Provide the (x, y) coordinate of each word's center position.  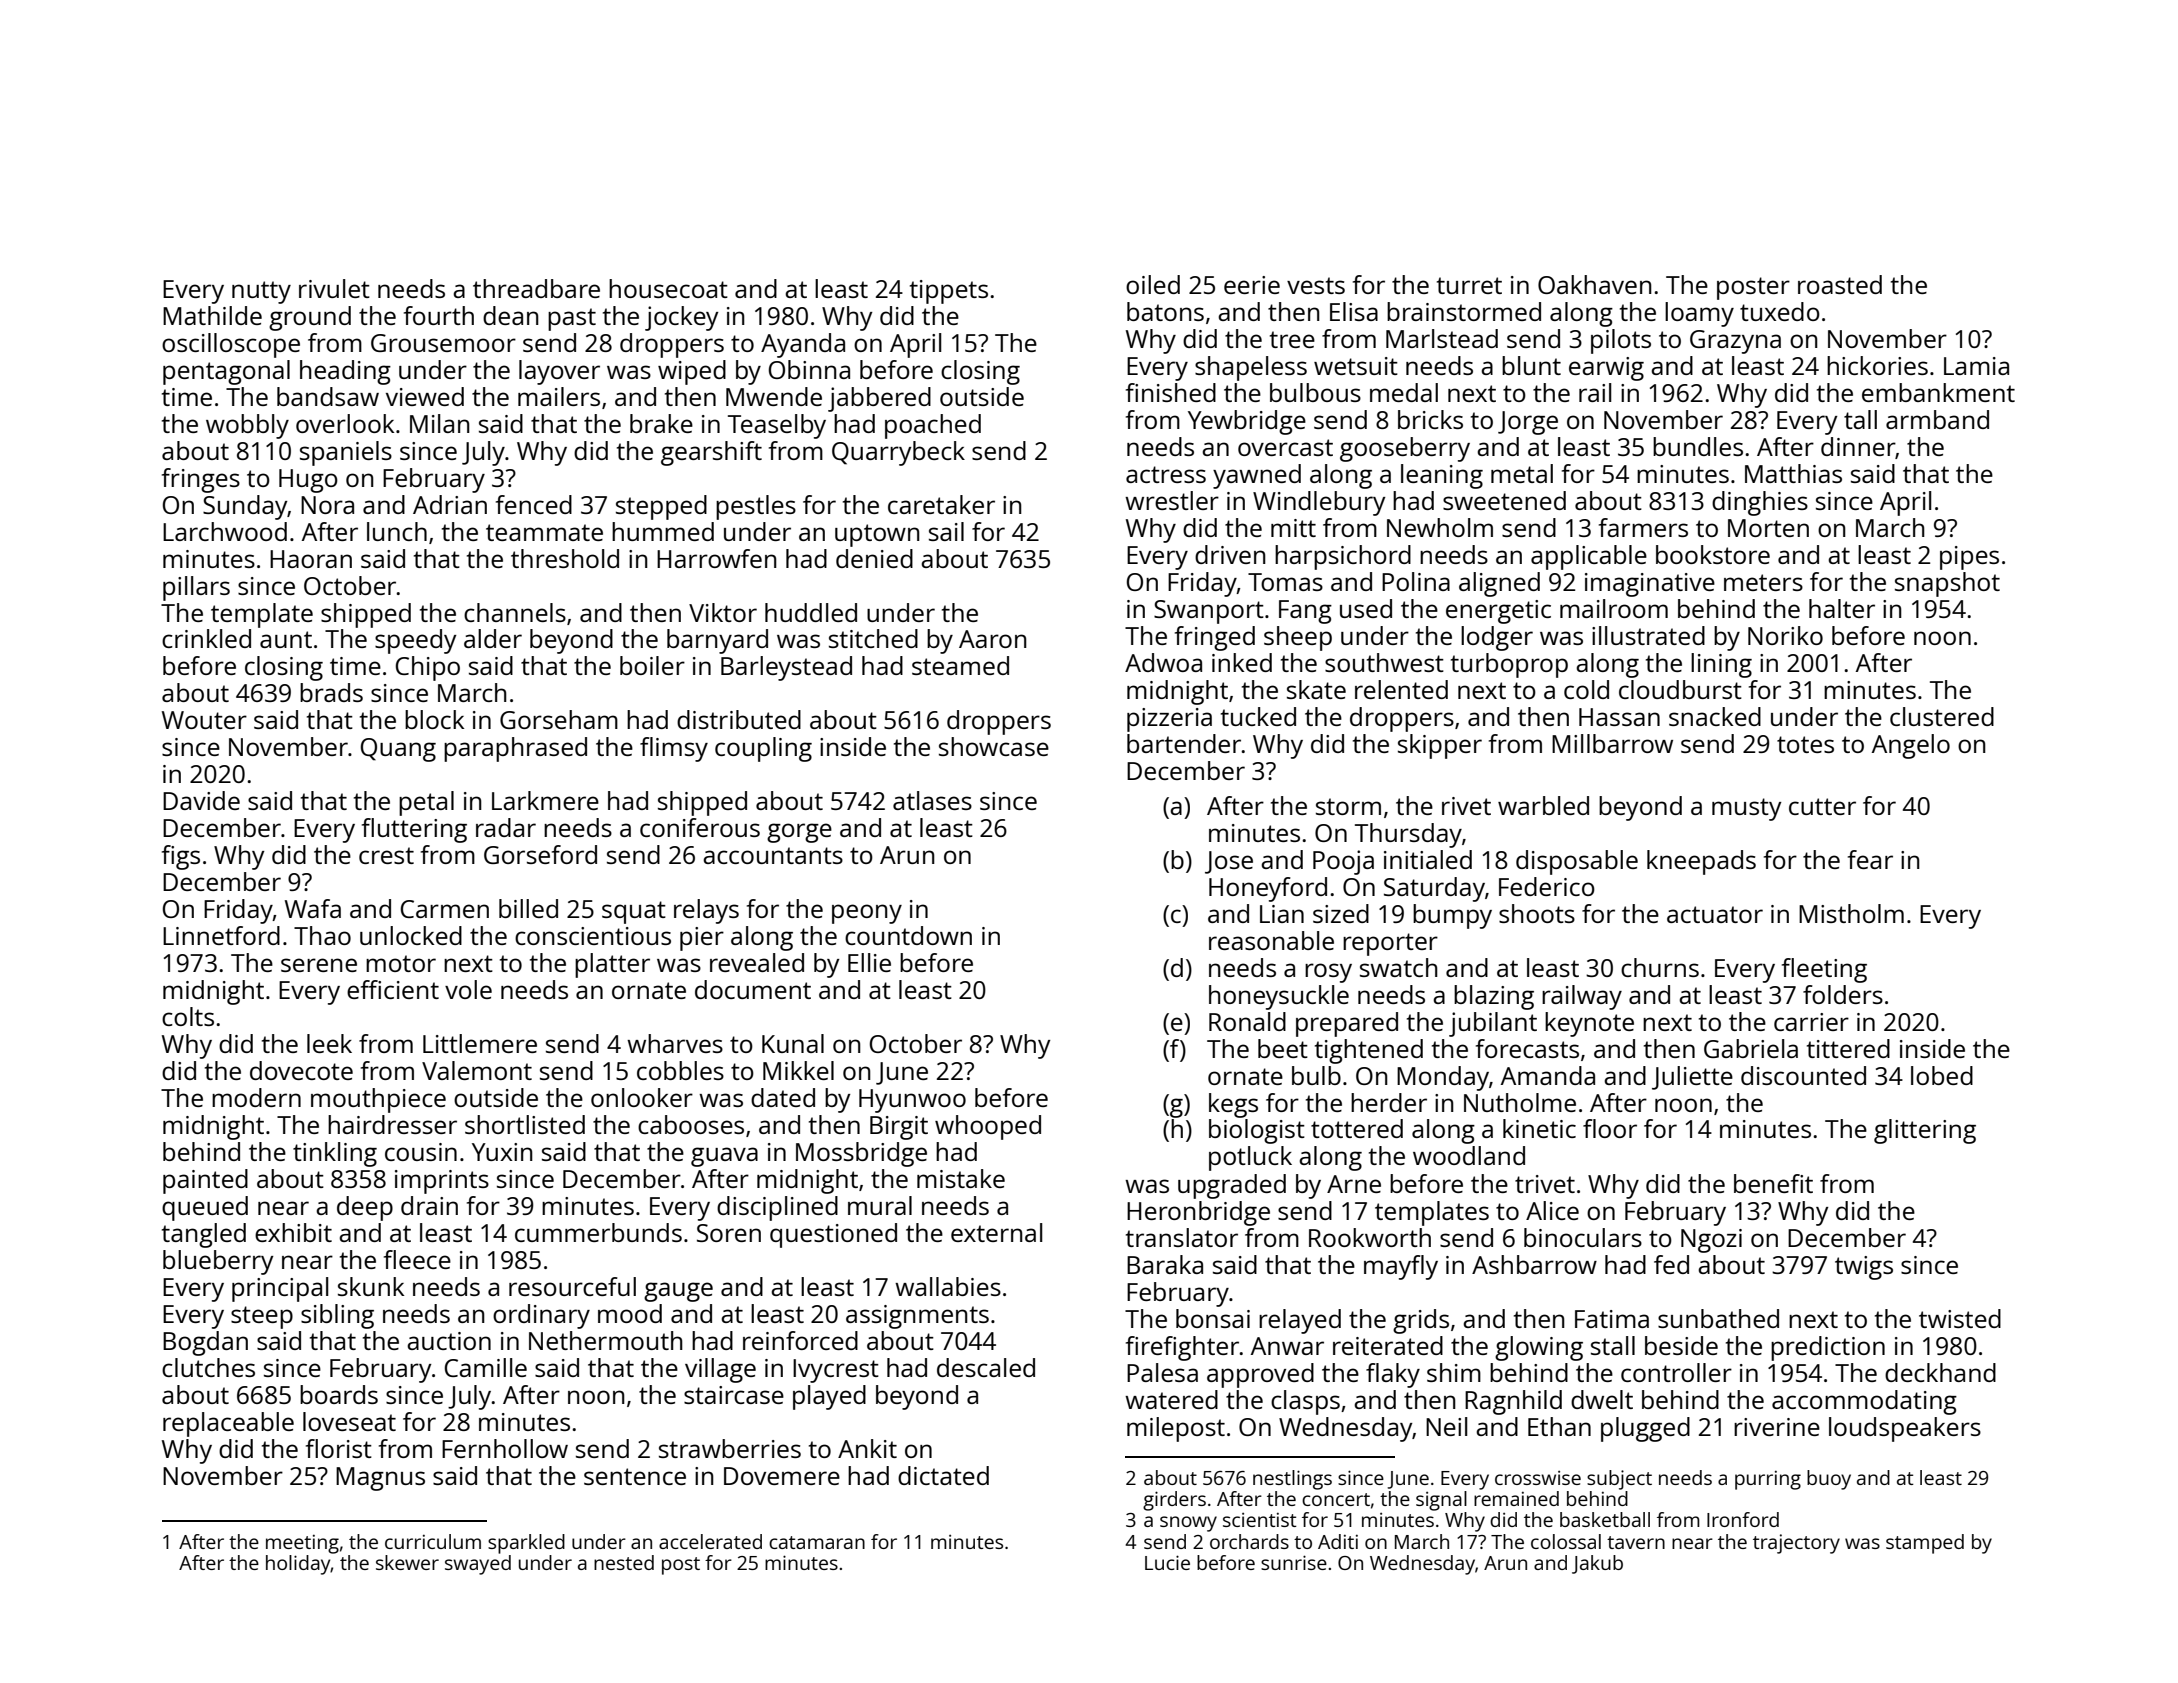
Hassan (1619, 717)
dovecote (301, 1070)
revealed (757, 962)
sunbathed (1718, 1318)
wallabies (948, 1286)
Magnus (380, 1479)
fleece (417, 1259)
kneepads (1701, 862)
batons (1165, 311)
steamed (960, 665)
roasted (1840, 284)
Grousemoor (443, 343)
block (434, 719)
